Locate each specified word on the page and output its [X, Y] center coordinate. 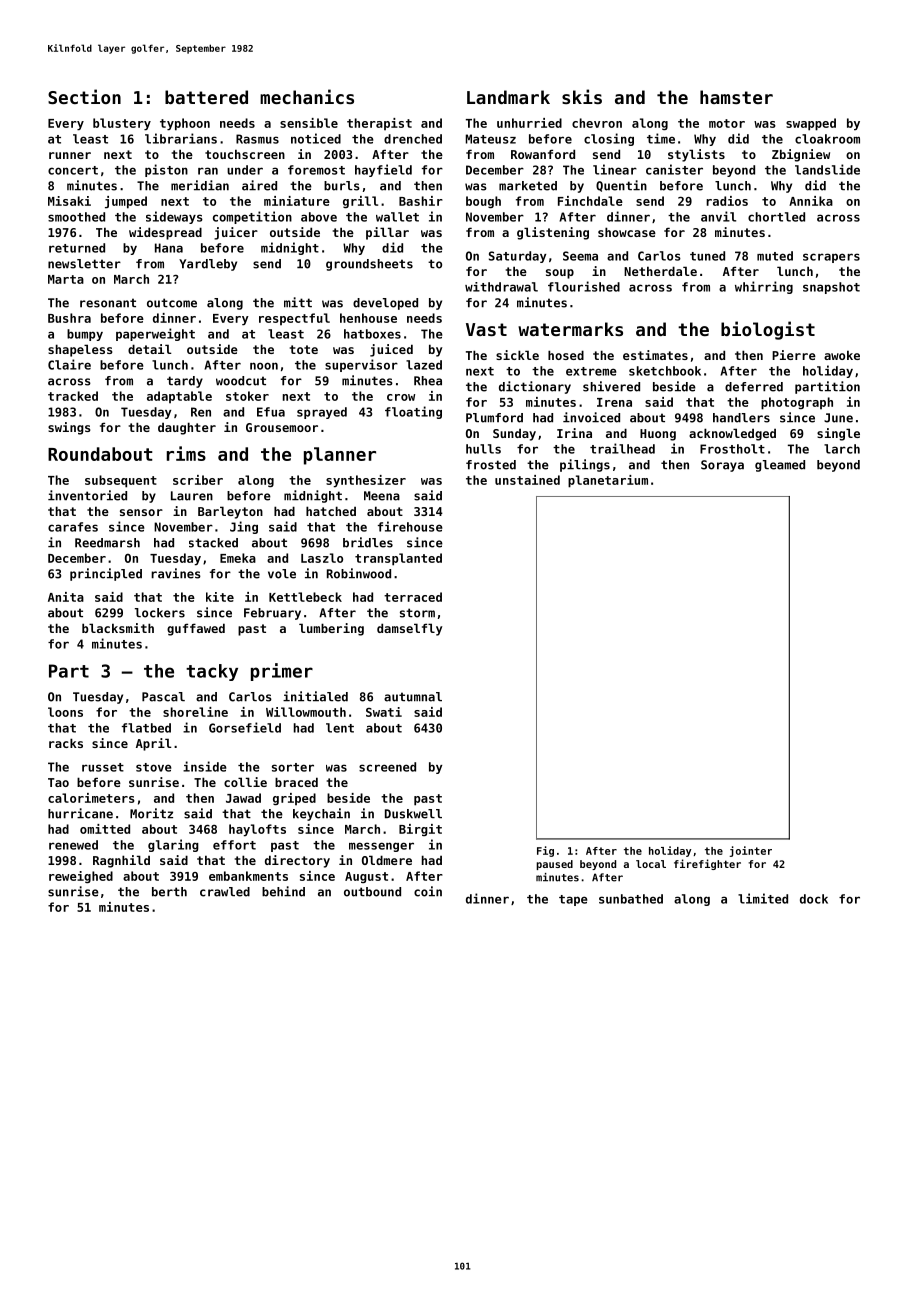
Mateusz [491, 139]
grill [360, 202]
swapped [811, 124]
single [838, 434]
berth [169, 892]
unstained [527, 480]
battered [206, 97]
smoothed [76, 217]
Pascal [163, 697]
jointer [750, 851]
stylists [696, 155]
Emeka [238, 558]
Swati [384, 712]
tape [573, 900]
